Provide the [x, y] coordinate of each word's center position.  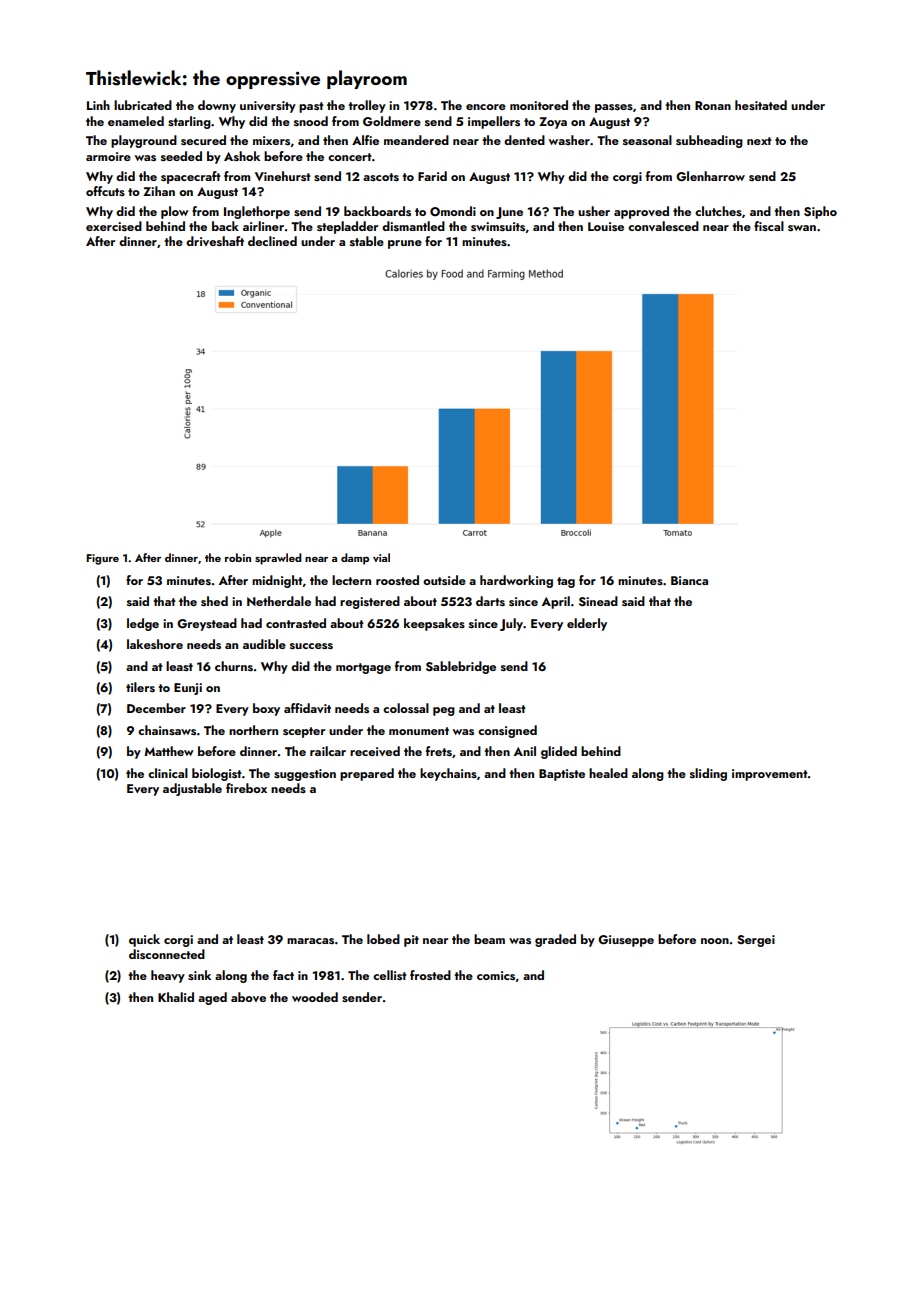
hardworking [516, 581]
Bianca [689, 580]
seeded [181, 156]
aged [212, 998]
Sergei [756, 941]
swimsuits [498, 226]
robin [238, 557]
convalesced [663, 226]
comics [496, 975]
